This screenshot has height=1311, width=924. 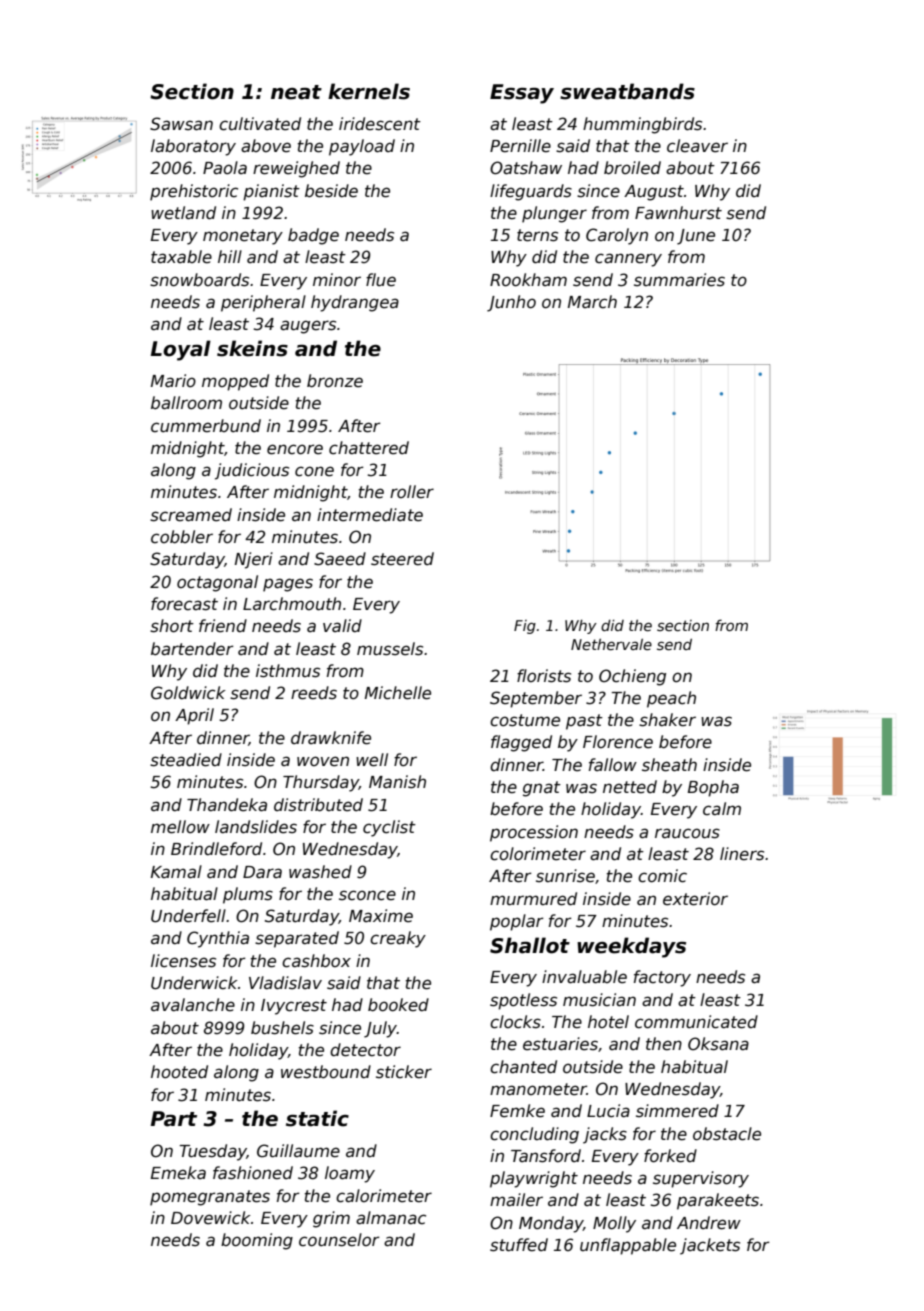 I want to click on almanac, so click(x=391, y=1218).
